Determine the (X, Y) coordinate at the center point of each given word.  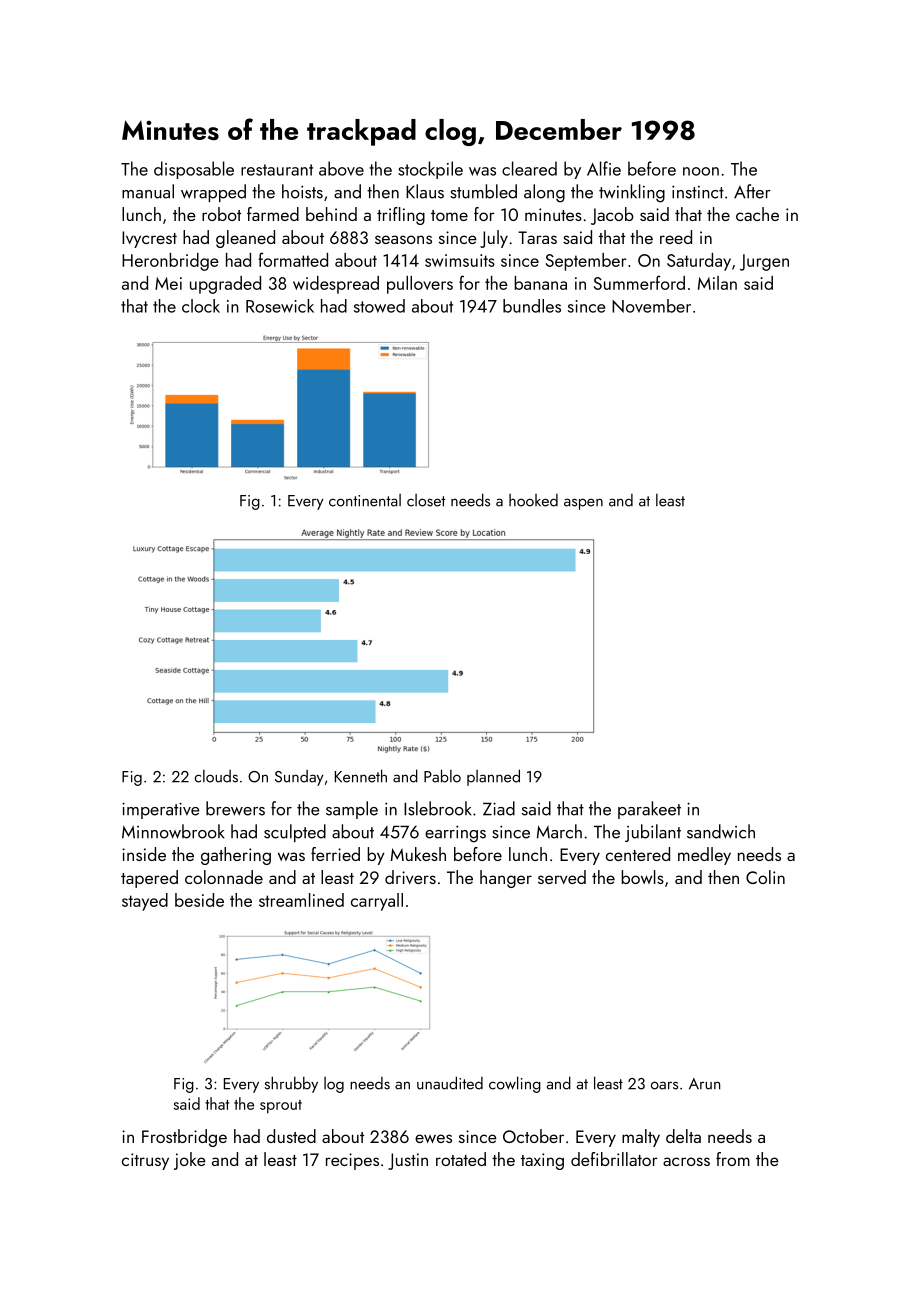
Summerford (639, 282)
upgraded (225, 285)
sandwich (721, 831)
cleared (529, 168)
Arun (704, 1084)
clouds (216, 776)
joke (190, 1161)
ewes (433, 1138)
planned (493, 777)
